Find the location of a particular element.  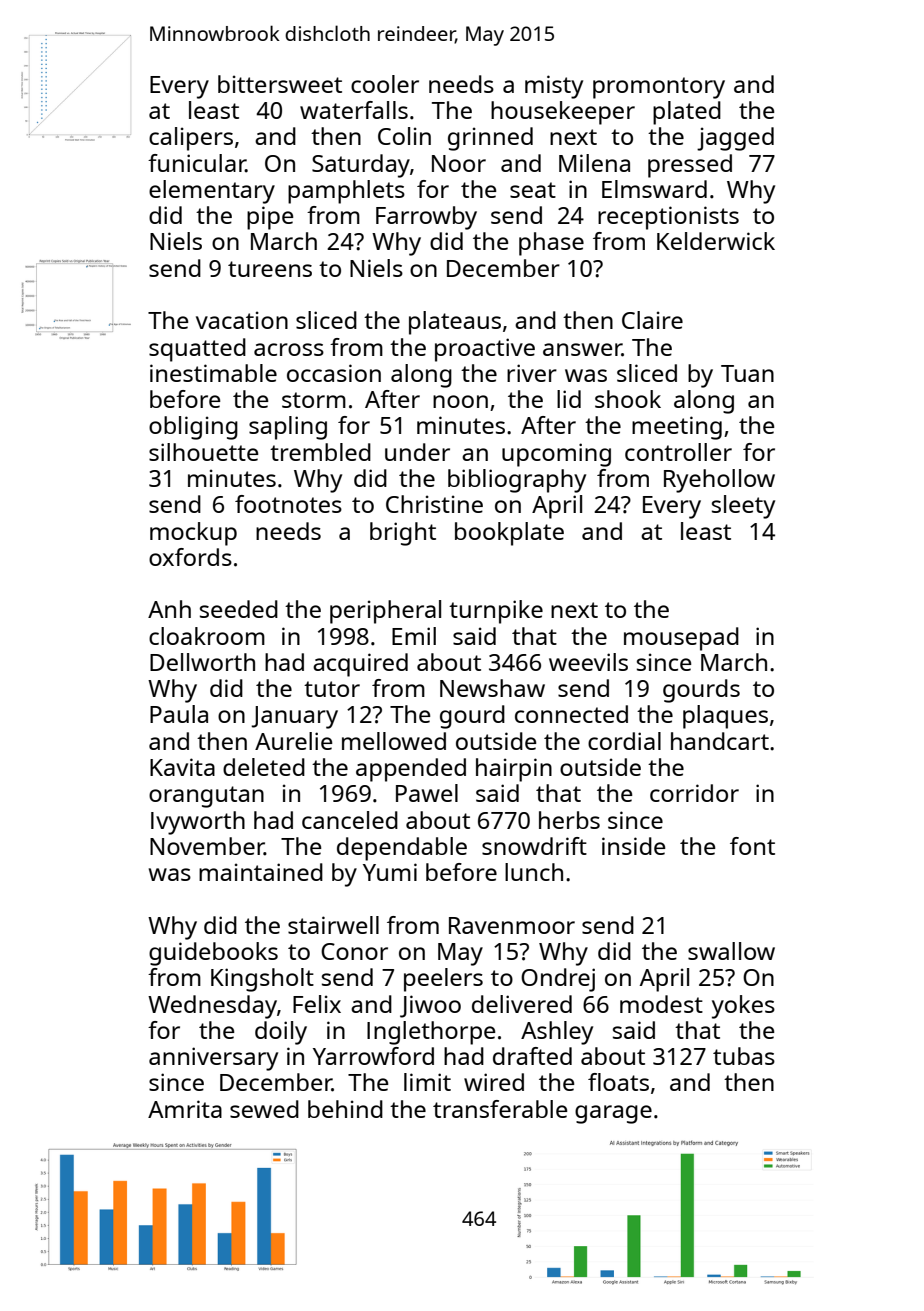

floats is located at coordinates (618, 1082).
